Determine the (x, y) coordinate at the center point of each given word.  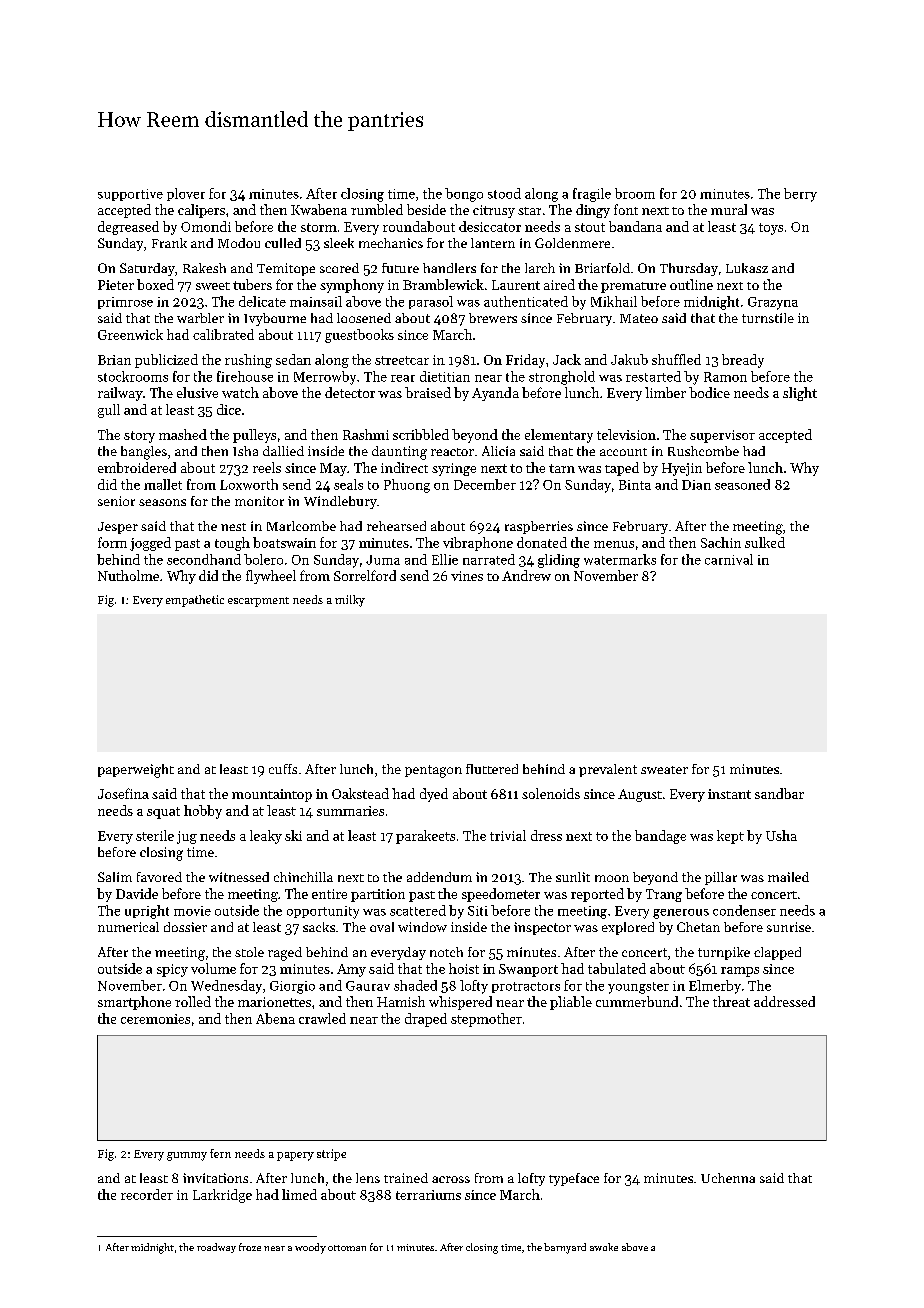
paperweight (136, 771)
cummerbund (637, 1001)
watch (240, 392)
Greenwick (130, 334)
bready (743, 361)
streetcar (402, 360)
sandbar (779, 793)
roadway (216, 1248)
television (626, 434)
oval (382, 927)
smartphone (134, 1003)
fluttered (492, 769)
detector (350, 392)
